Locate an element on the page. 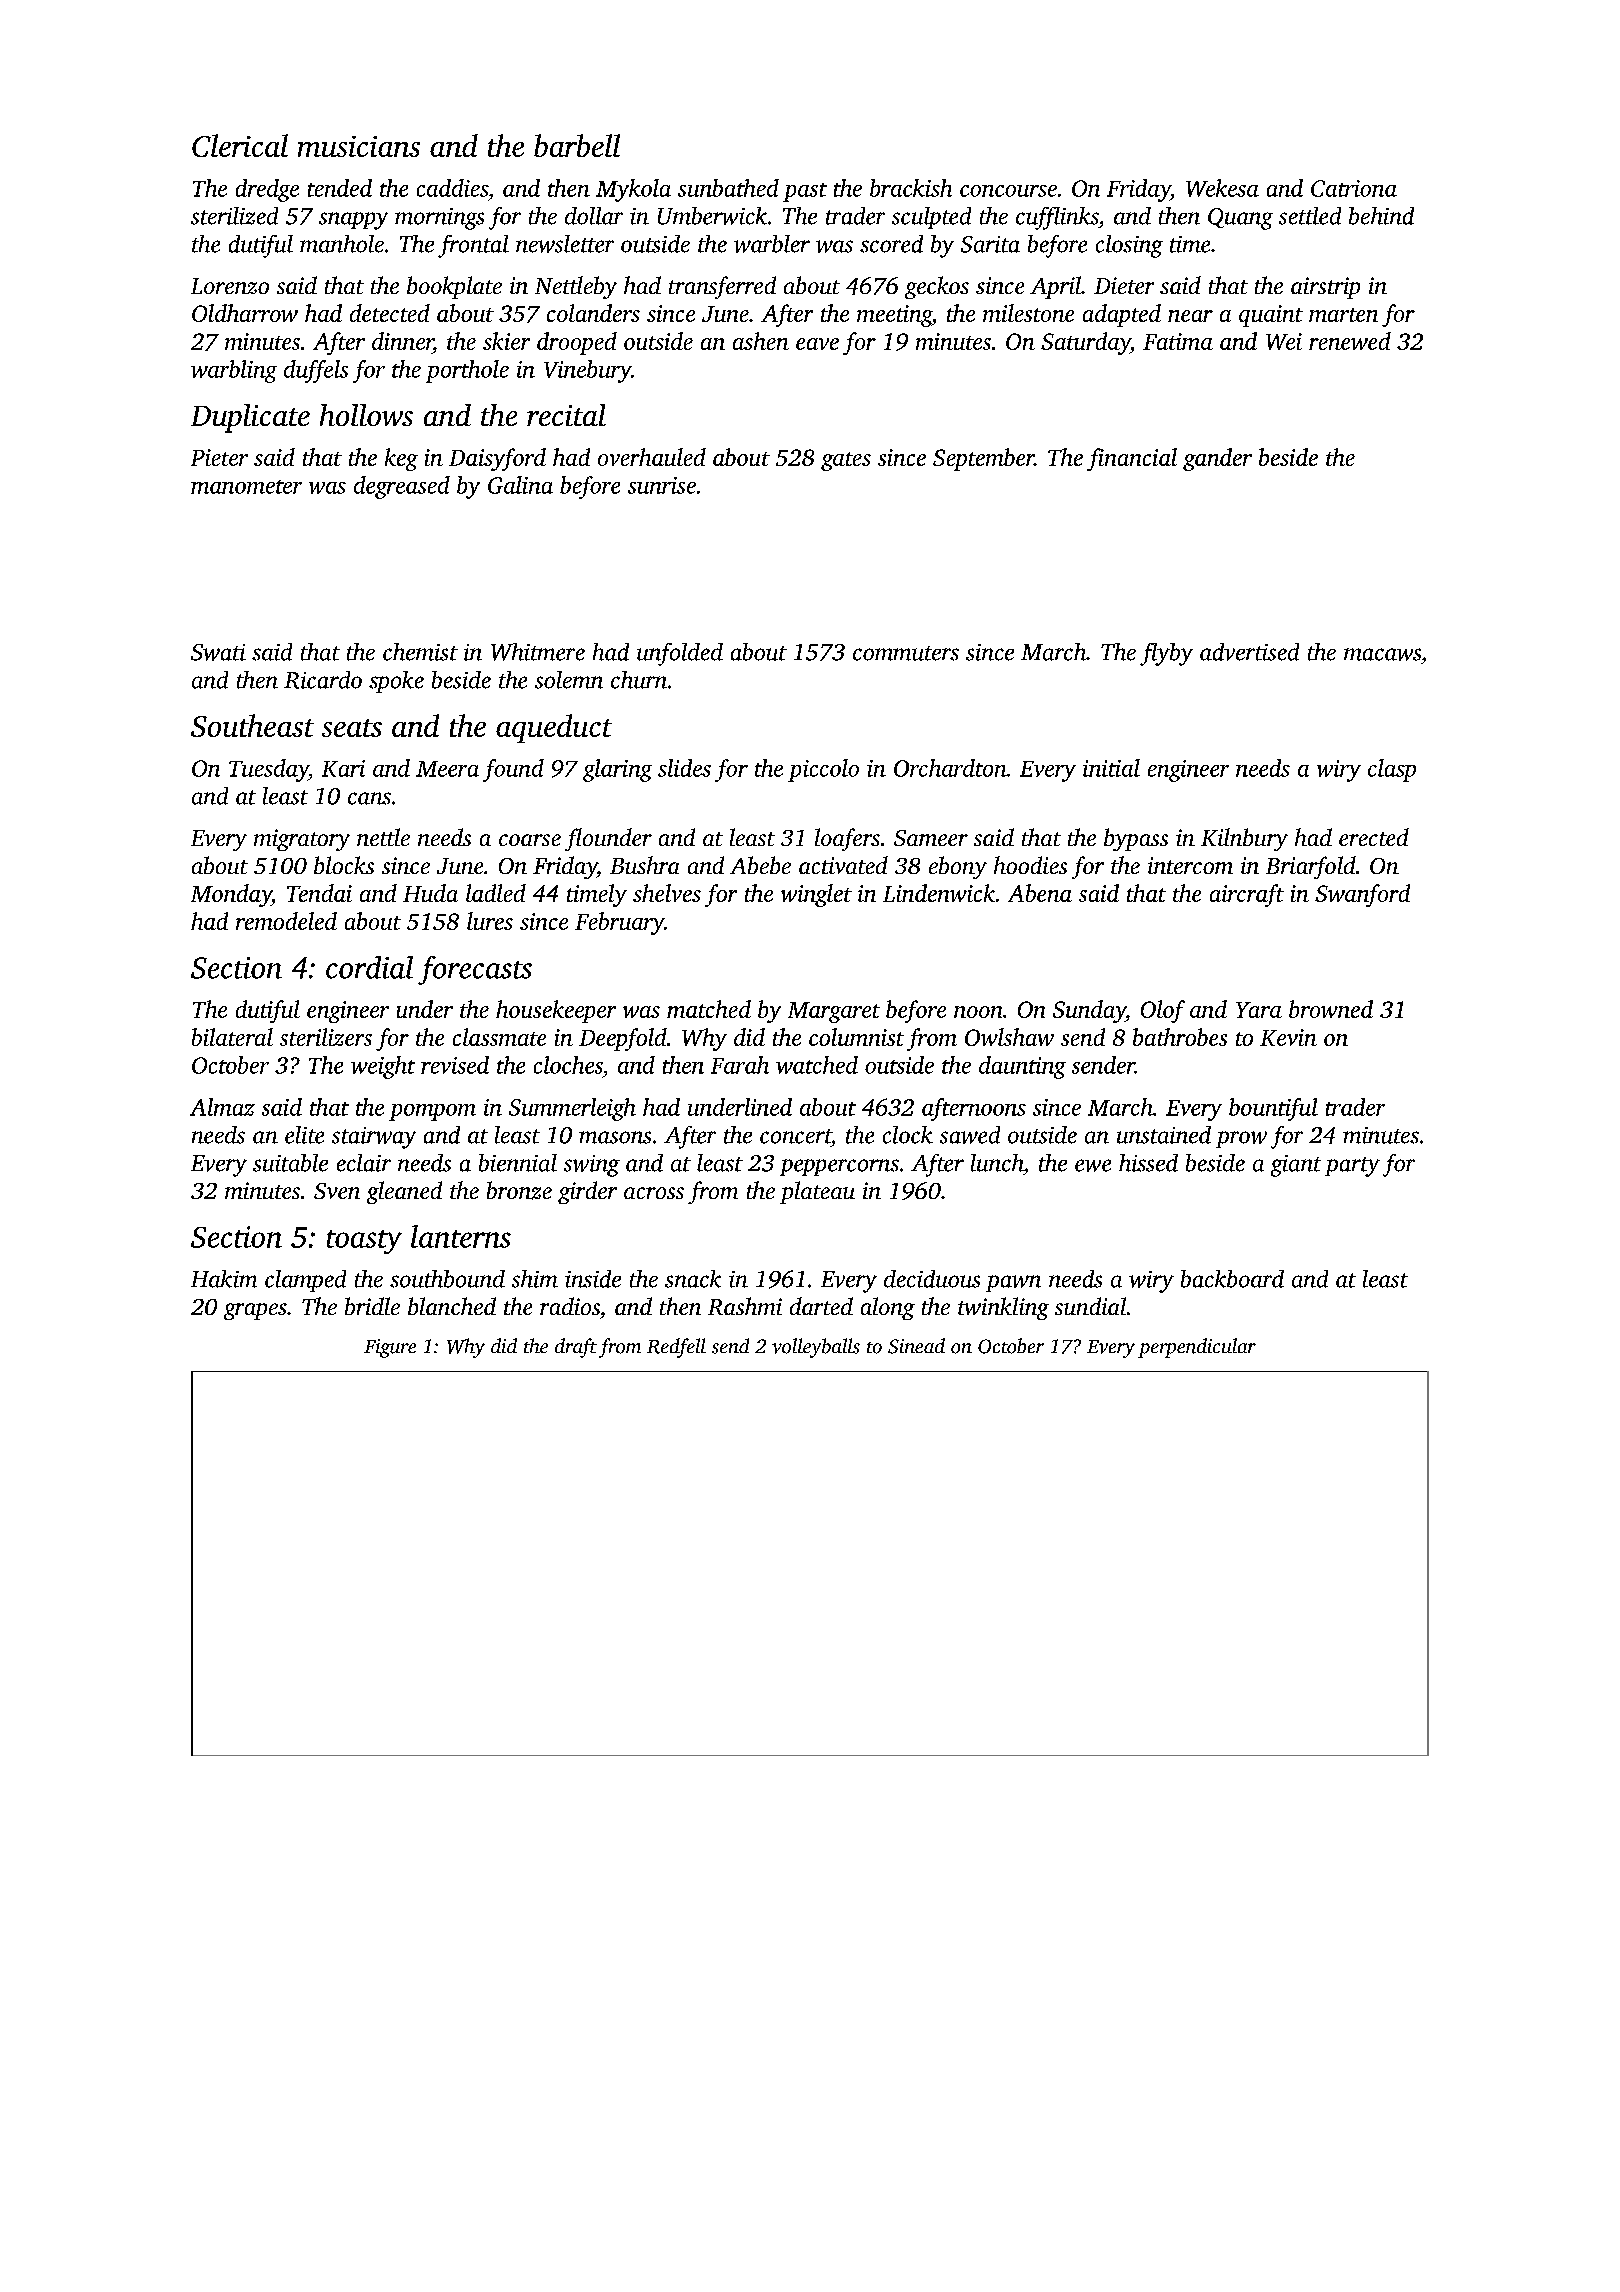 The width and height of the page is (1620, 2292). bountiful is located at coordinates (1273, 1109).
